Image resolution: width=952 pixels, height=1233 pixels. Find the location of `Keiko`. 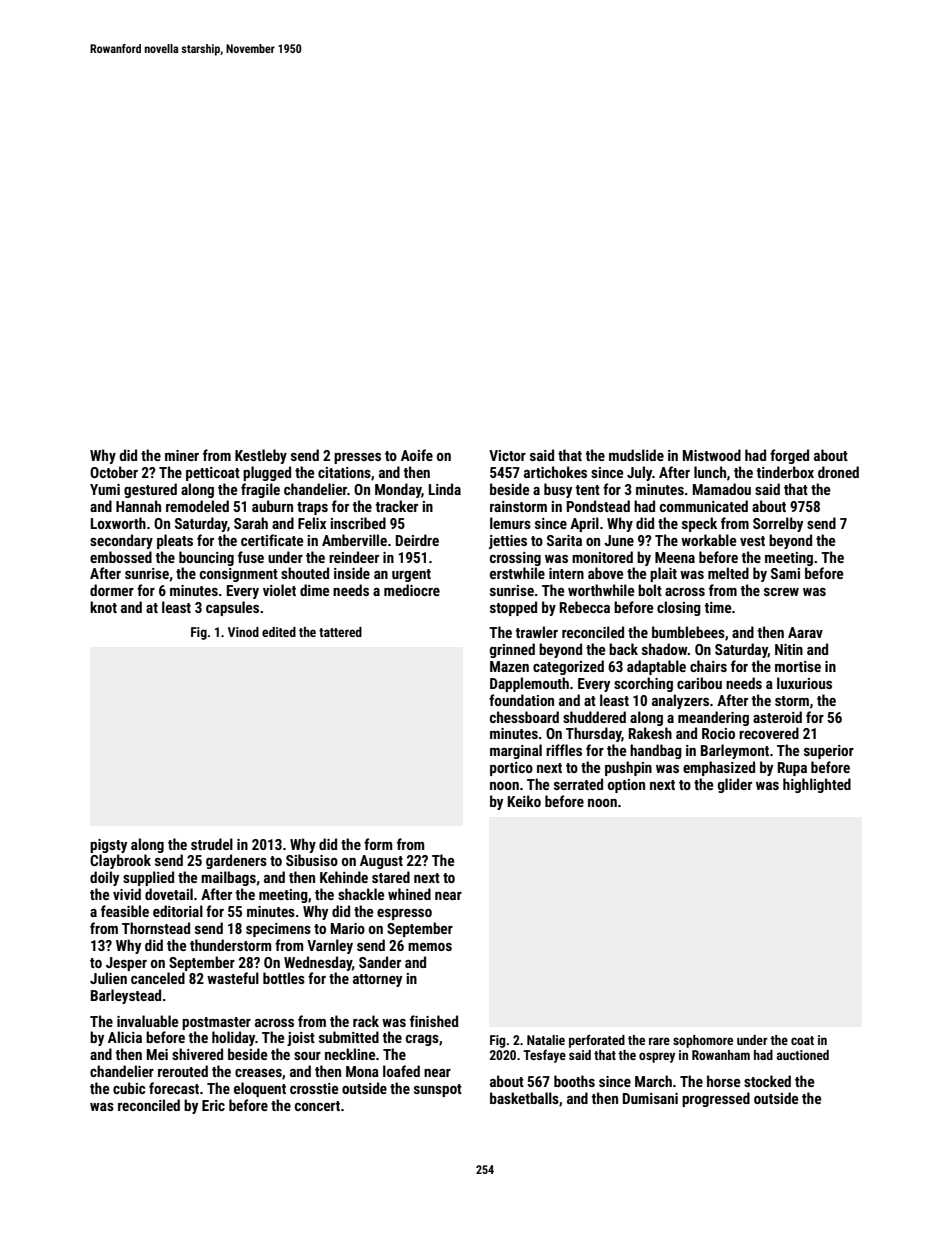

Keiko is located at coordinates (524, 801).
